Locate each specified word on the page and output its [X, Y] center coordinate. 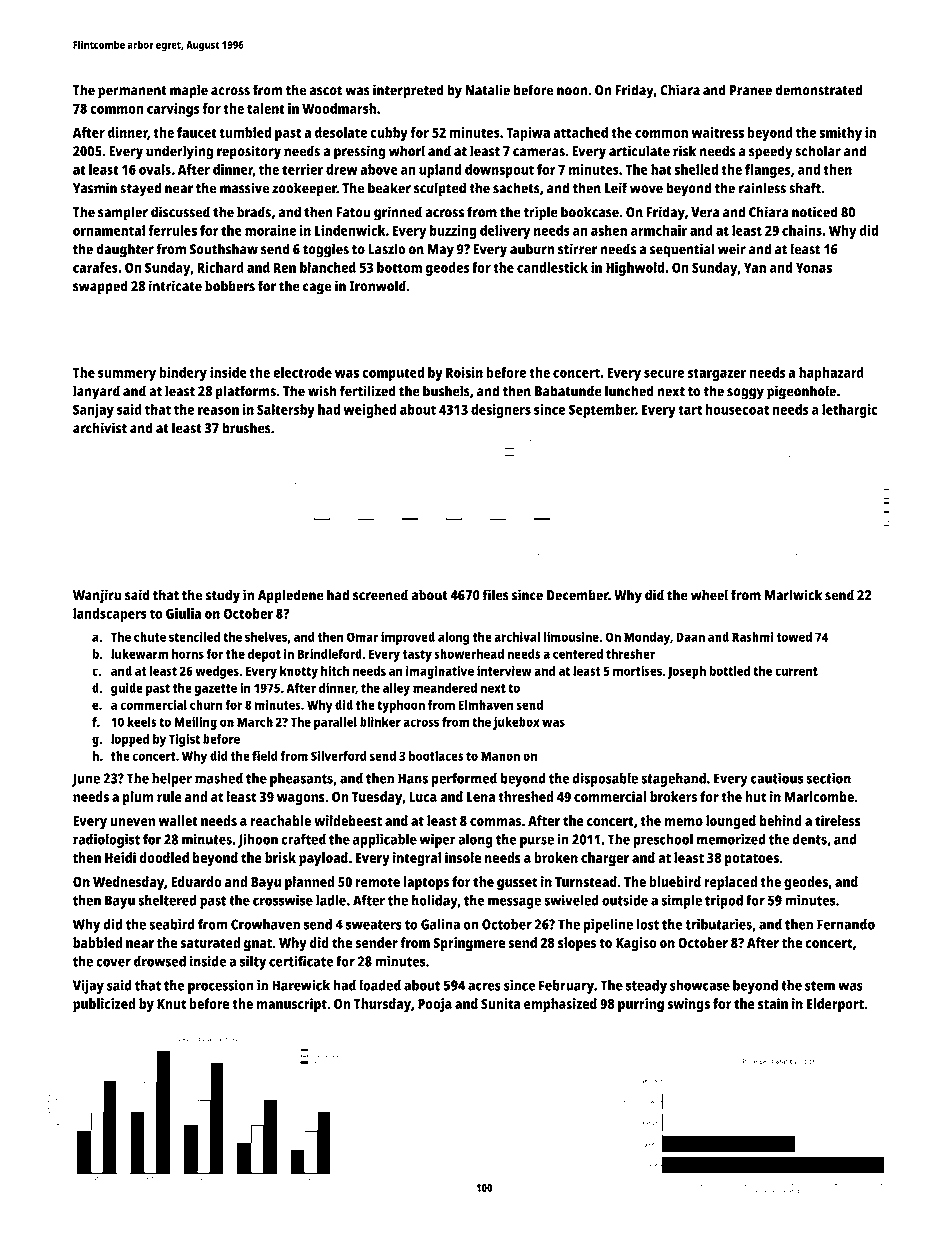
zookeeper [304, 189]
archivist [100, 428]
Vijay [88, 987]
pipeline [608, 925]
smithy [840, 134]
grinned [398, 213]
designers [501, 411]
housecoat [737, 409]
